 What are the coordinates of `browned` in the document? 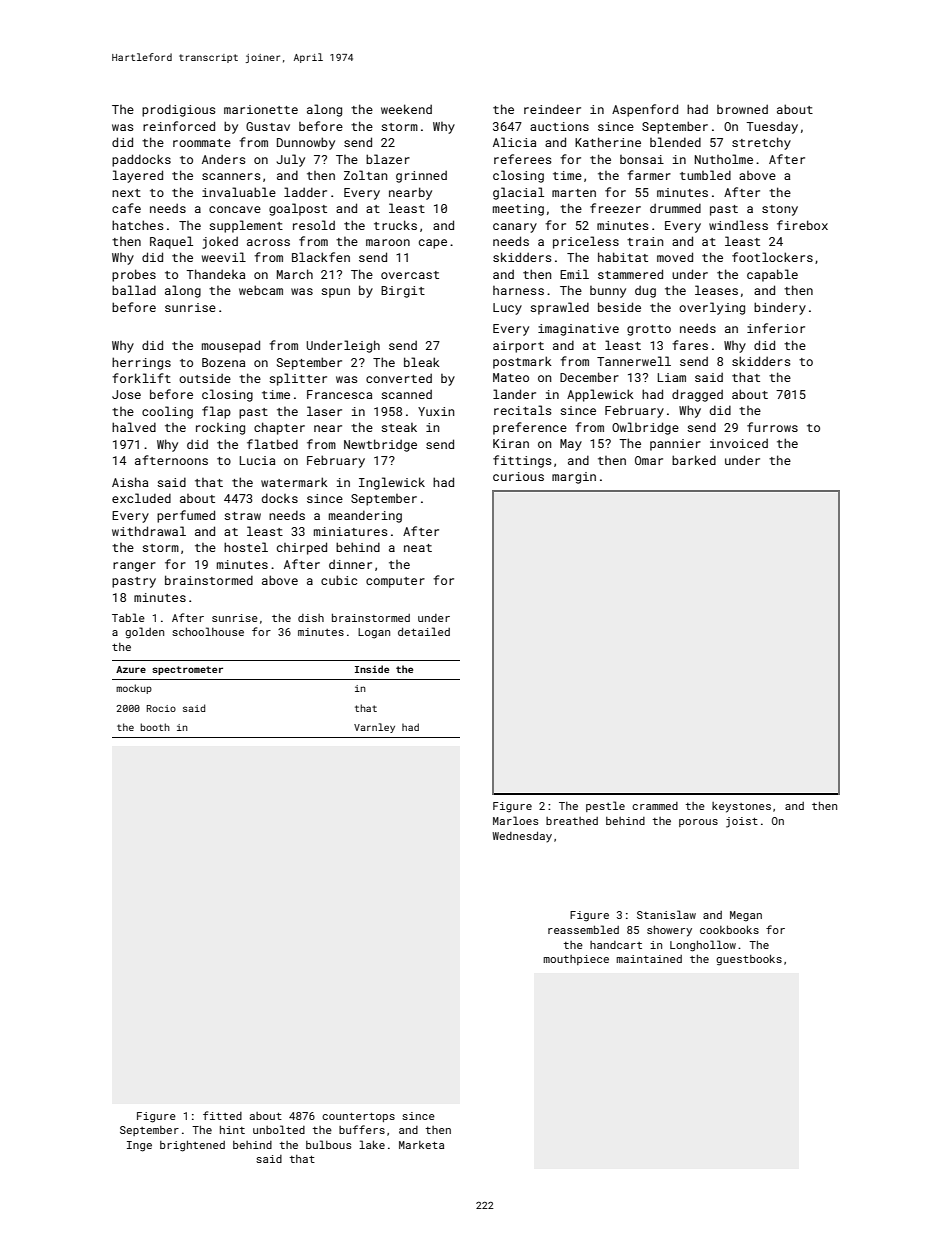 It's located at (742, 109).
